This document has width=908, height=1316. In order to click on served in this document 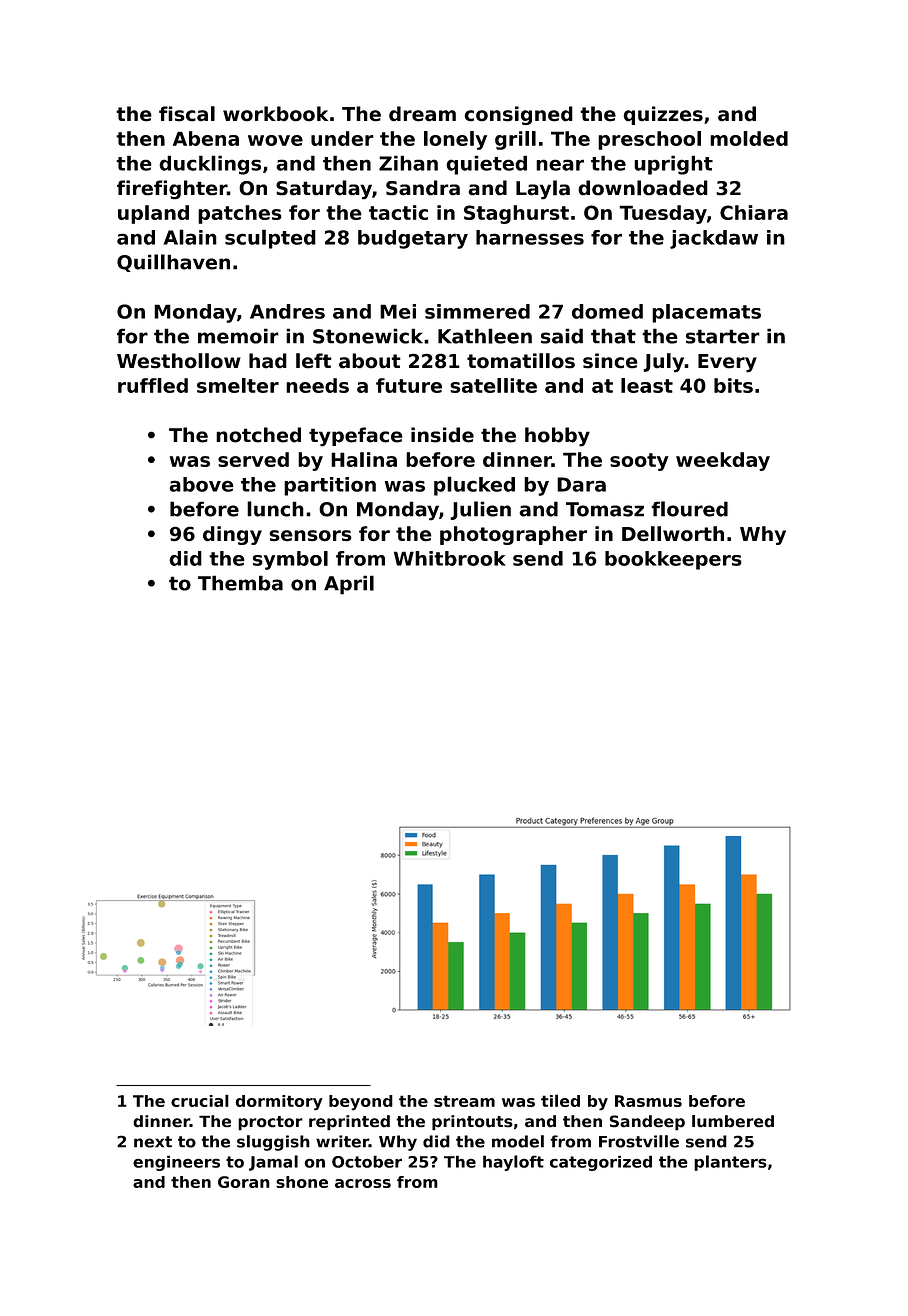, I will do `click(253, 459)`.
